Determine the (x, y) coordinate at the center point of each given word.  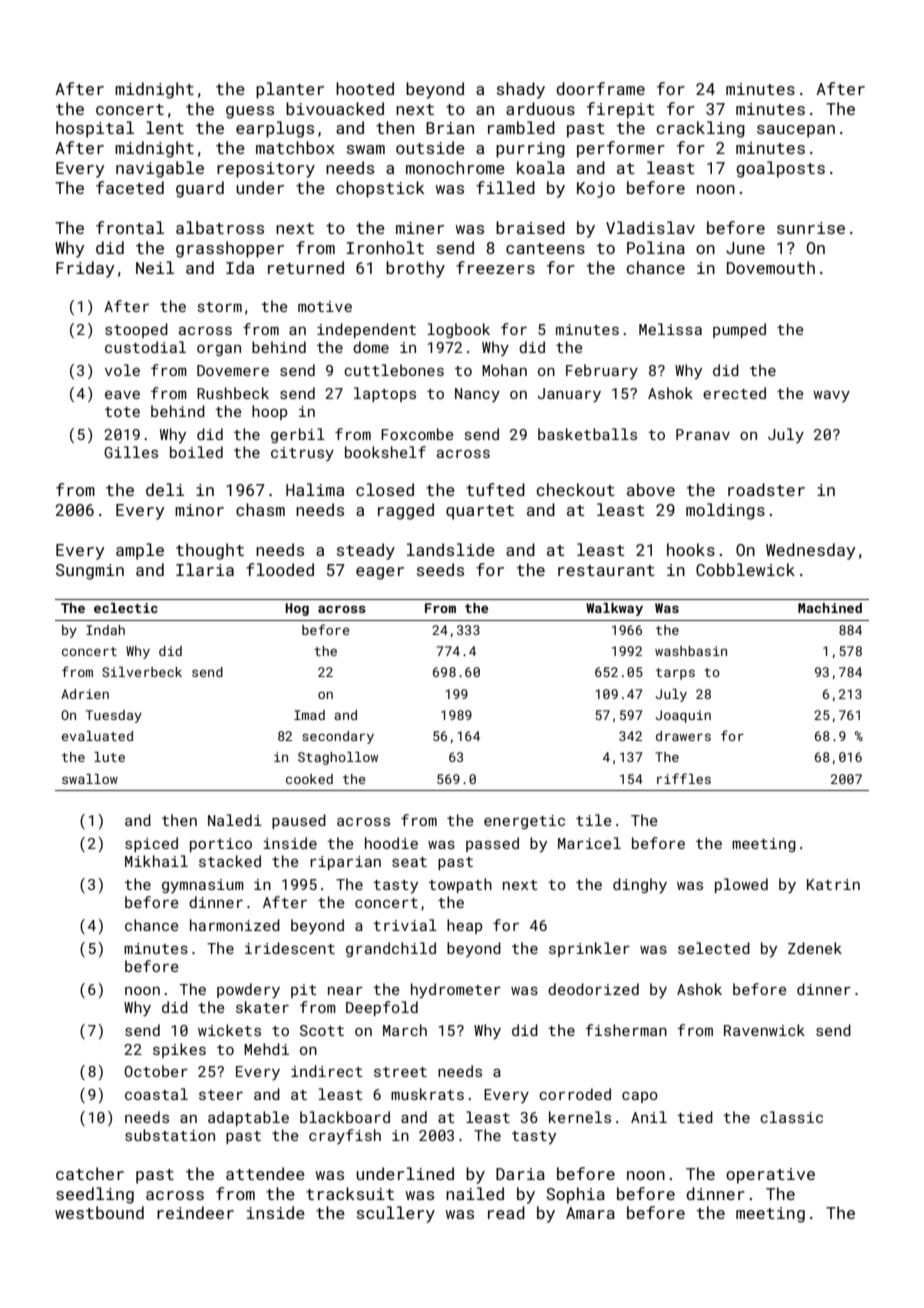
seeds (440, 569)
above (651, 489)
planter (290, 90)
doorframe (600, 88)
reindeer (195, 1212)
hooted (365, 88)
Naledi (235, 820)
